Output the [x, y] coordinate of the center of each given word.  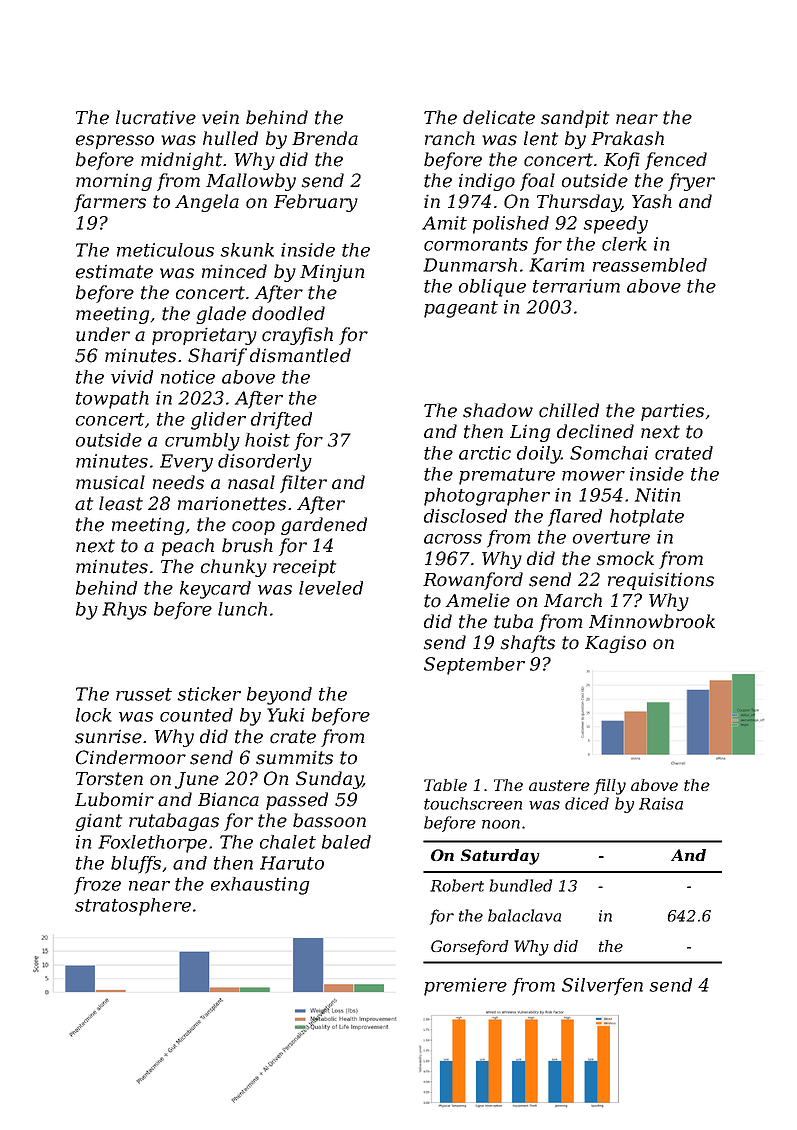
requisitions [661, 581]
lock [94, 715]
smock [625, 558]
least [121, 503]
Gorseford [470, 947]
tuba [513, 621]
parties [672, 412]
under [103, 334]
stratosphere [133, 907]
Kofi [622, 161]
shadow [498, 410]
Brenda [325, 138]
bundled [521, 885]
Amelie [478, 600]
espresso [115, 142]
